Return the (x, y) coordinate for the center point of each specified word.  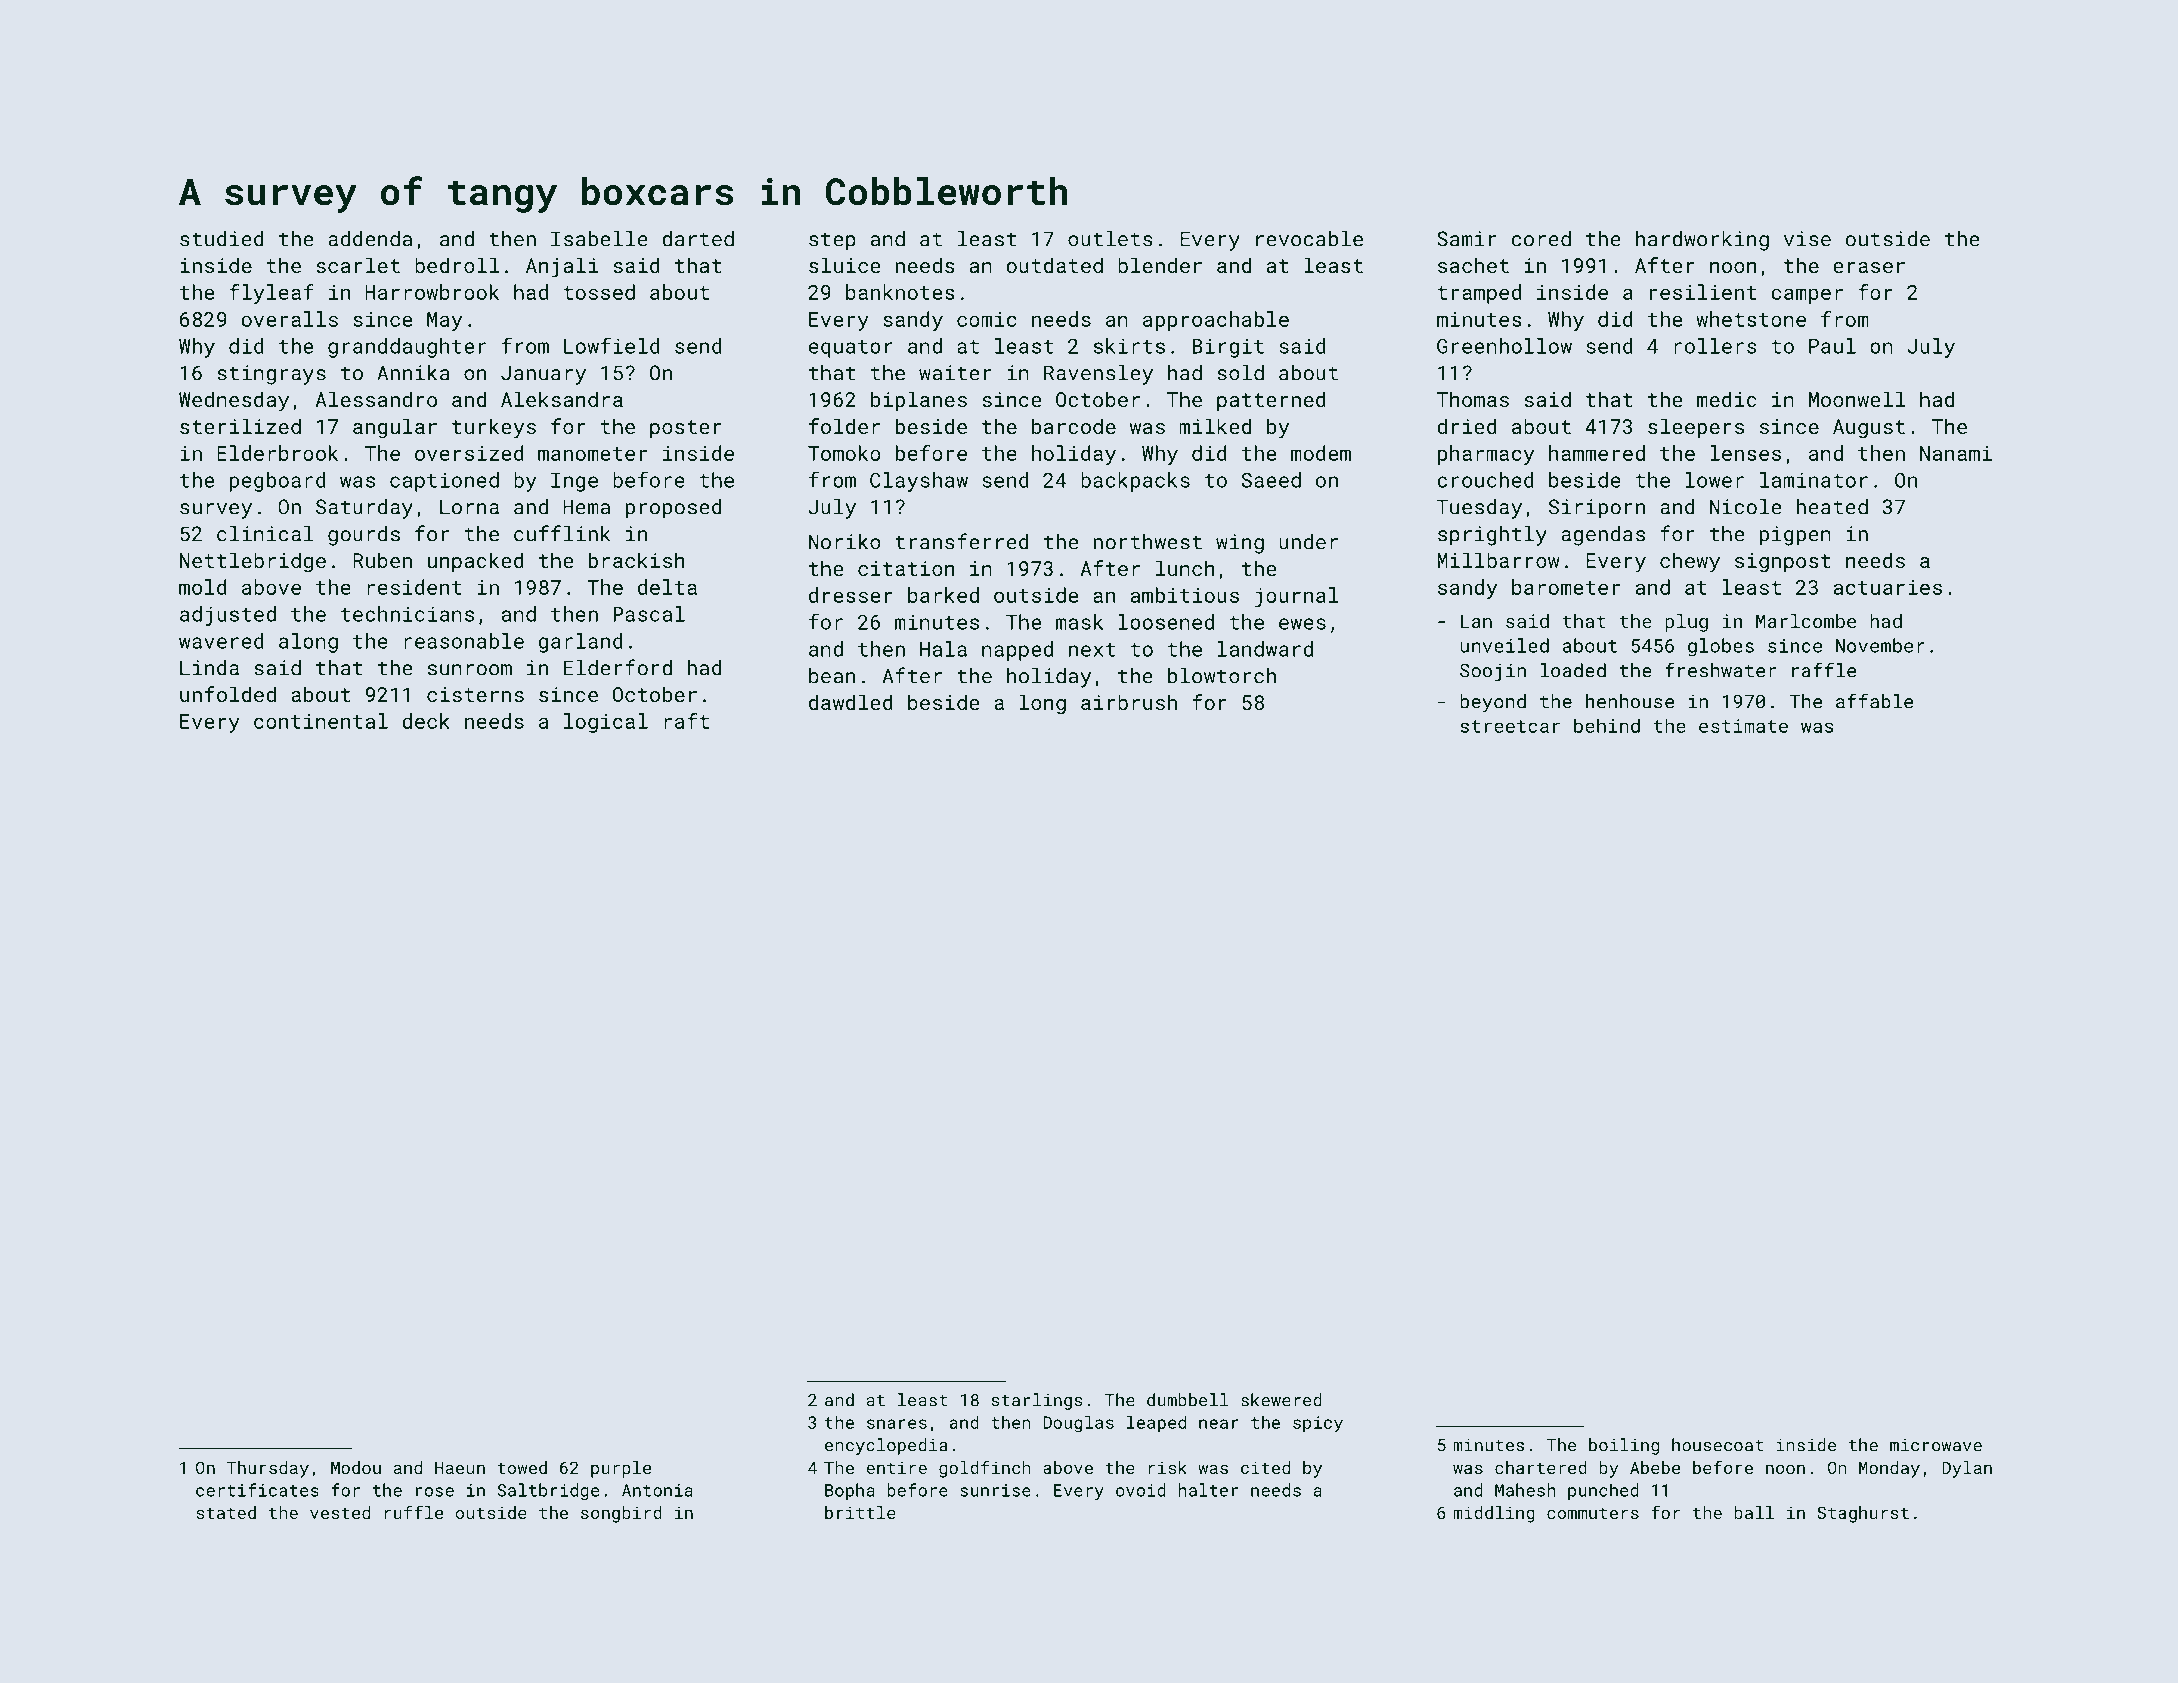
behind (1607, 725)
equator (851, 349)
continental (321, 721)
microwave (1936, 1445)
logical (606, 723)
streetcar (1510, 726)
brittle (860, 1512)
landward (1265, 649)
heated (1832, 507)
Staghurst (1863, 1514)
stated (226, 1512)
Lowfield (612, 345)
